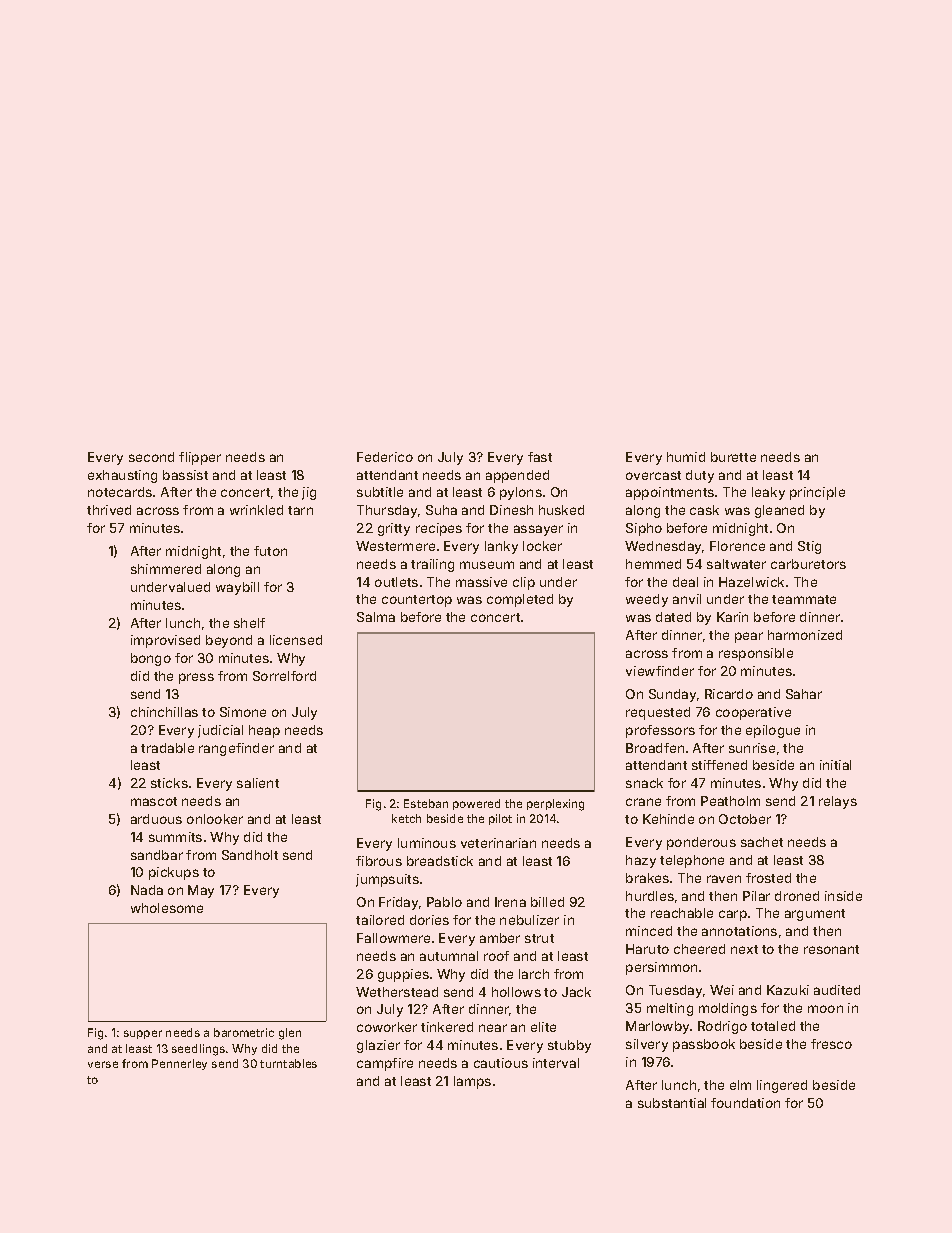 The width and height of the screenshot is (952, 1233). Describe the element at coordinates (686, 457) in the screenshot. I see `humid` at that location.
